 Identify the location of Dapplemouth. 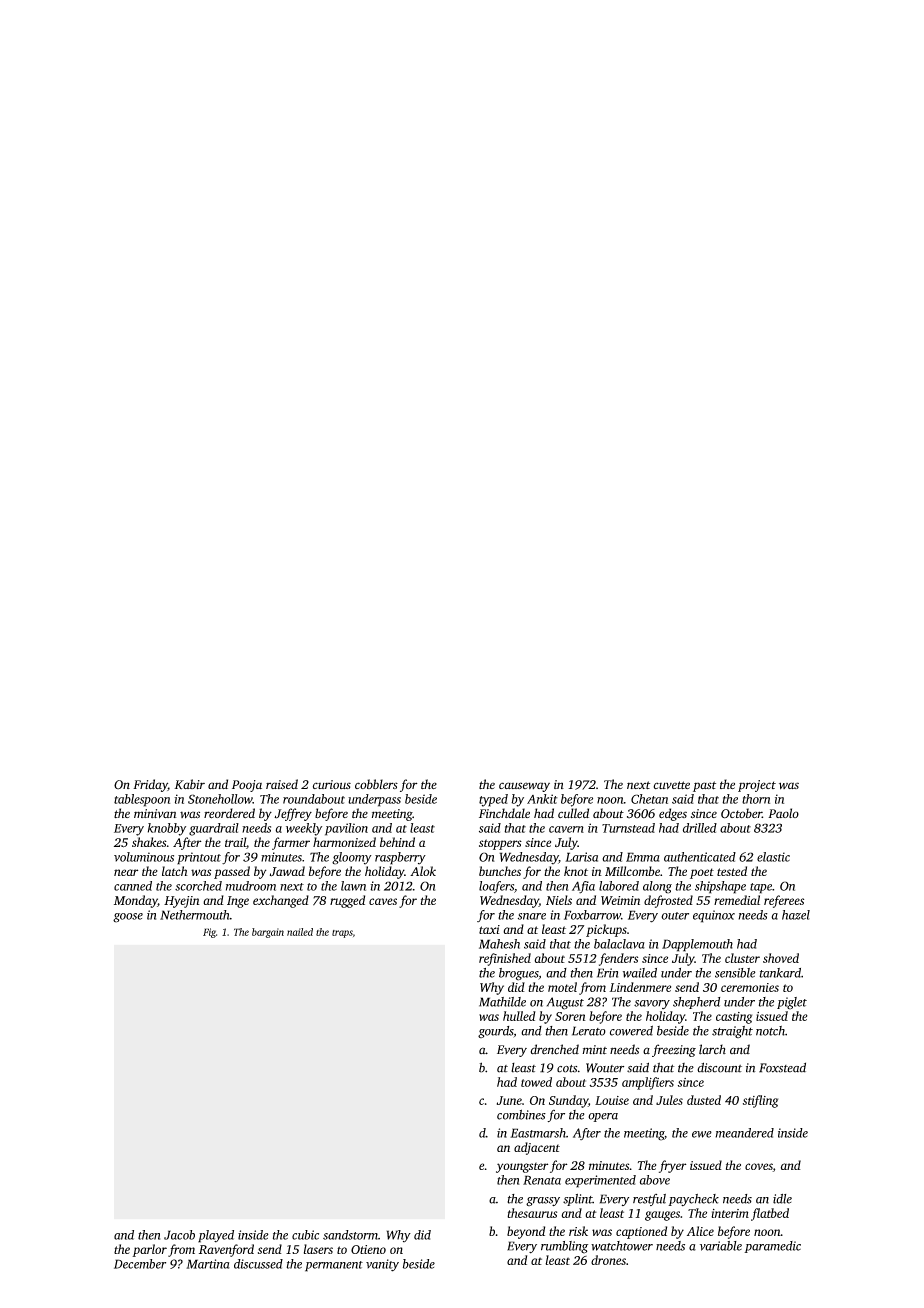
(697, 945).
